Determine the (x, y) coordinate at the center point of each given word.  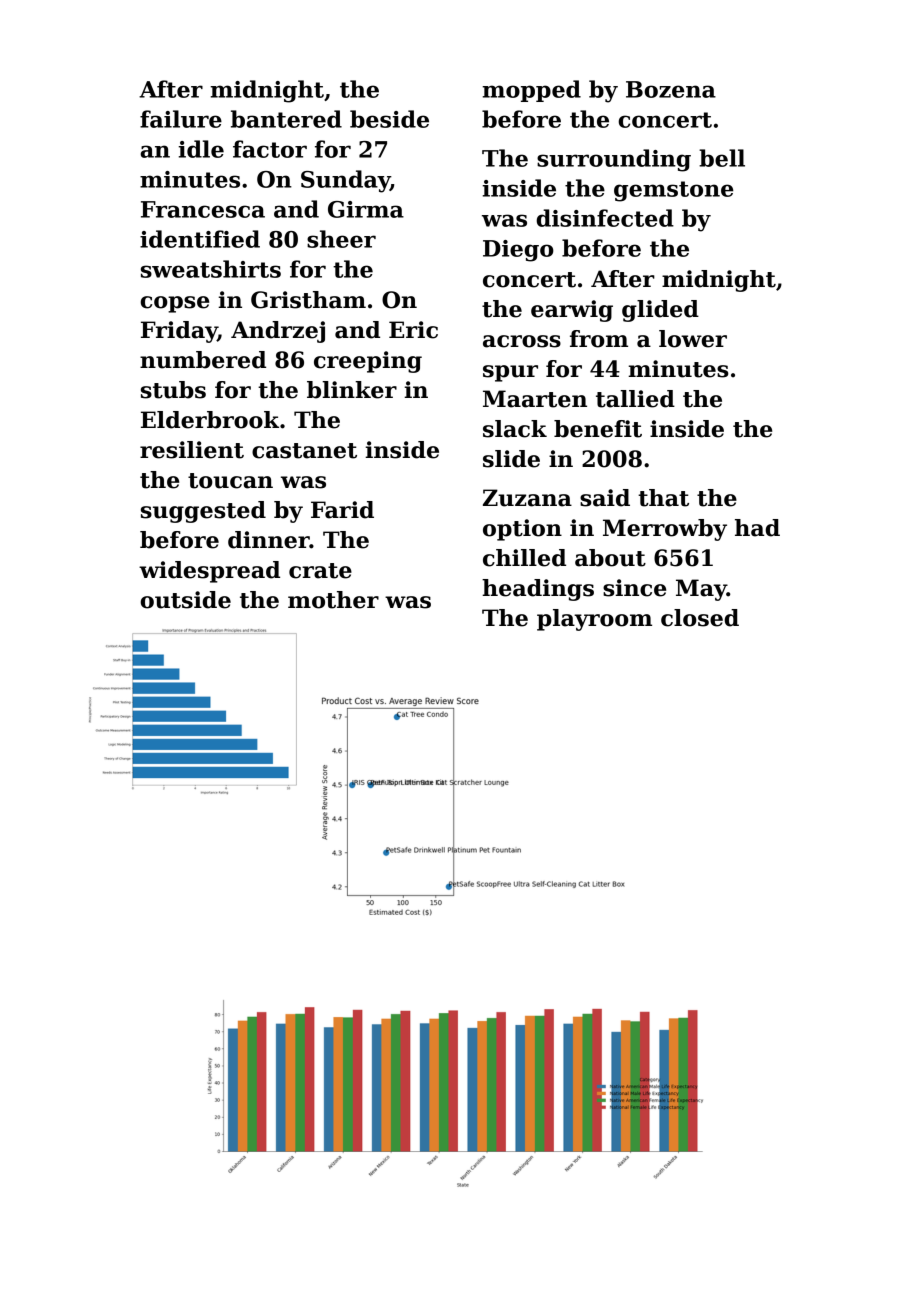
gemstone (674, 191)
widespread (209, 572)
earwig (572, 311)
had (757, 528)
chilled (524, 558)
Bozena (671, 89)
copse (174, 304)
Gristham (308, 300)
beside (389, 119)
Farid (342, 510)
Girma (366, 209)
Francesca (203, 209)
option (522, 530)
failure (181, 119)
